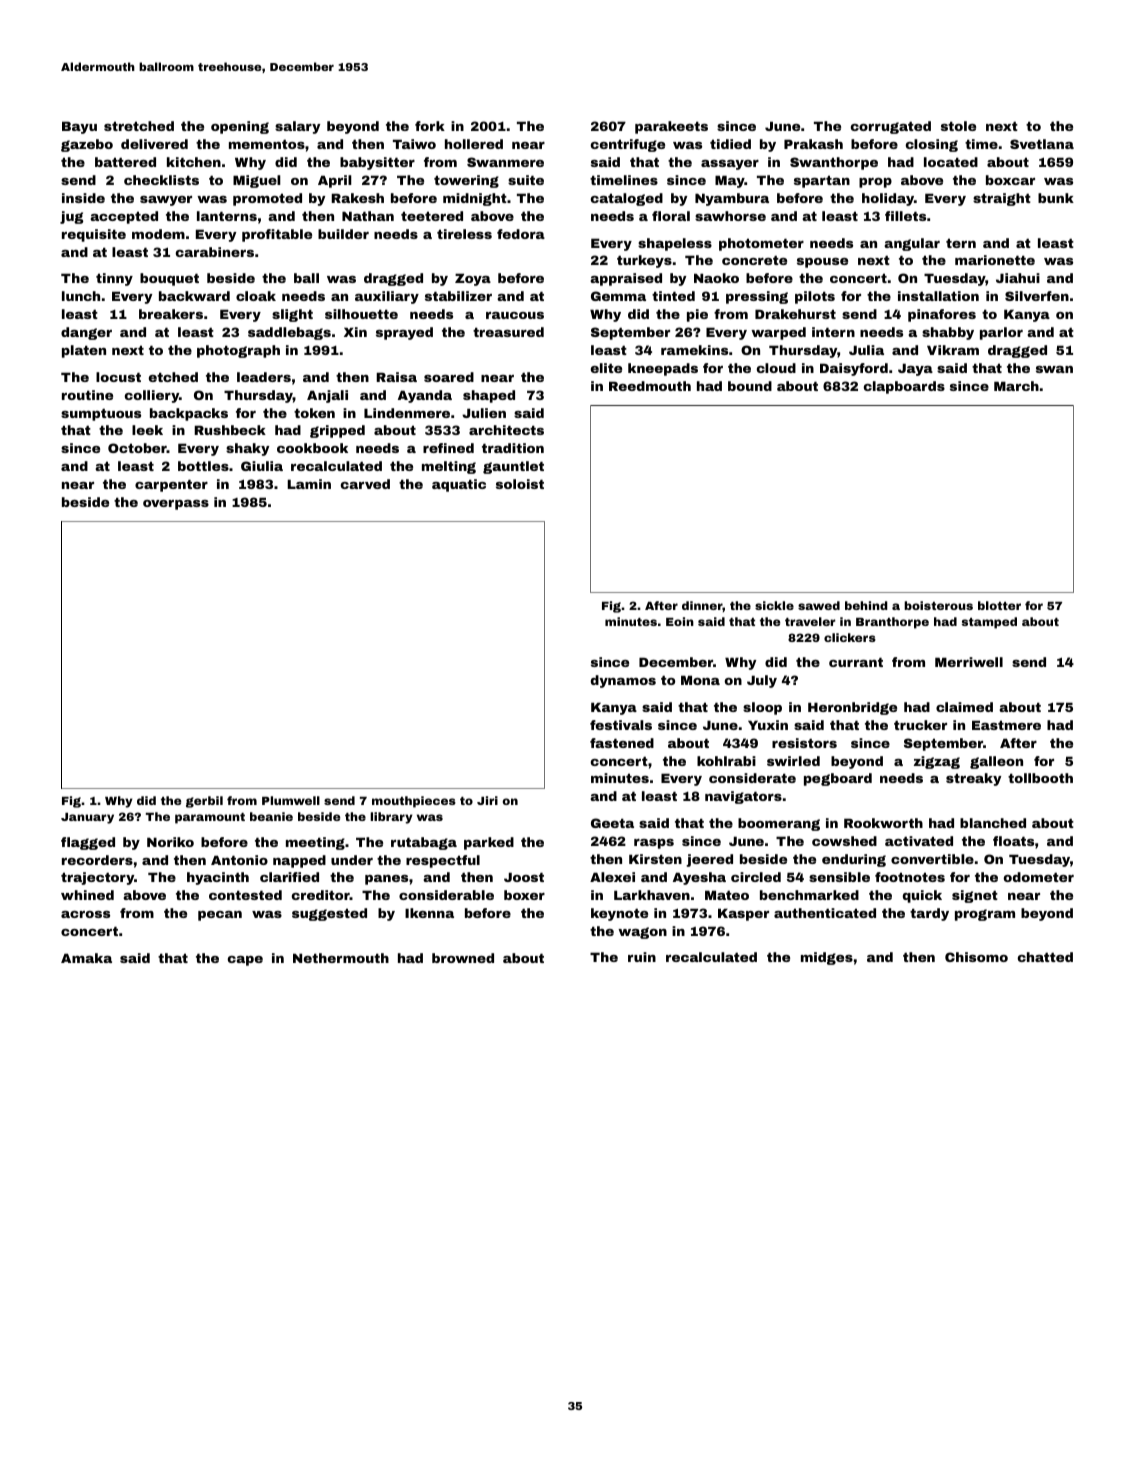 The image size is (1135, 1469). Describe the element at coordinates (245, 961) in the screenshot. I see `cape` at that location.
